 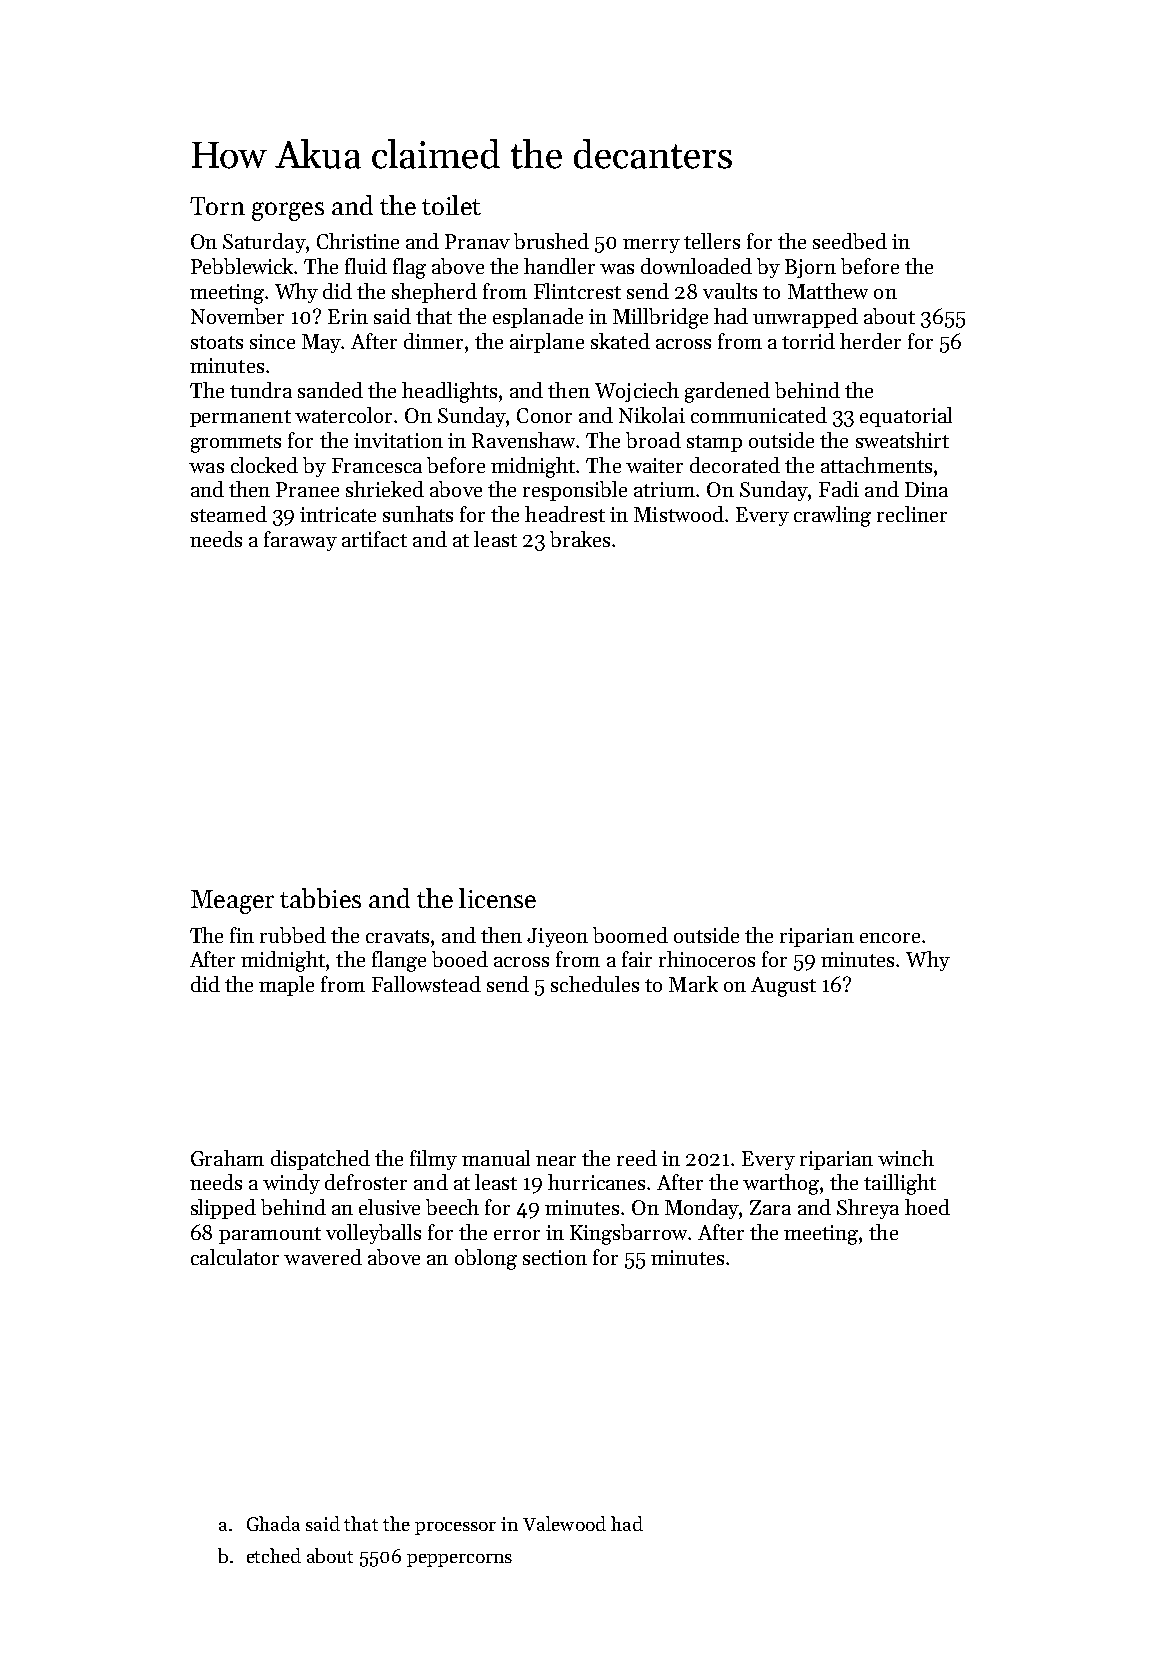 I want to click on dispatched, so click(x=320, y=1160).
